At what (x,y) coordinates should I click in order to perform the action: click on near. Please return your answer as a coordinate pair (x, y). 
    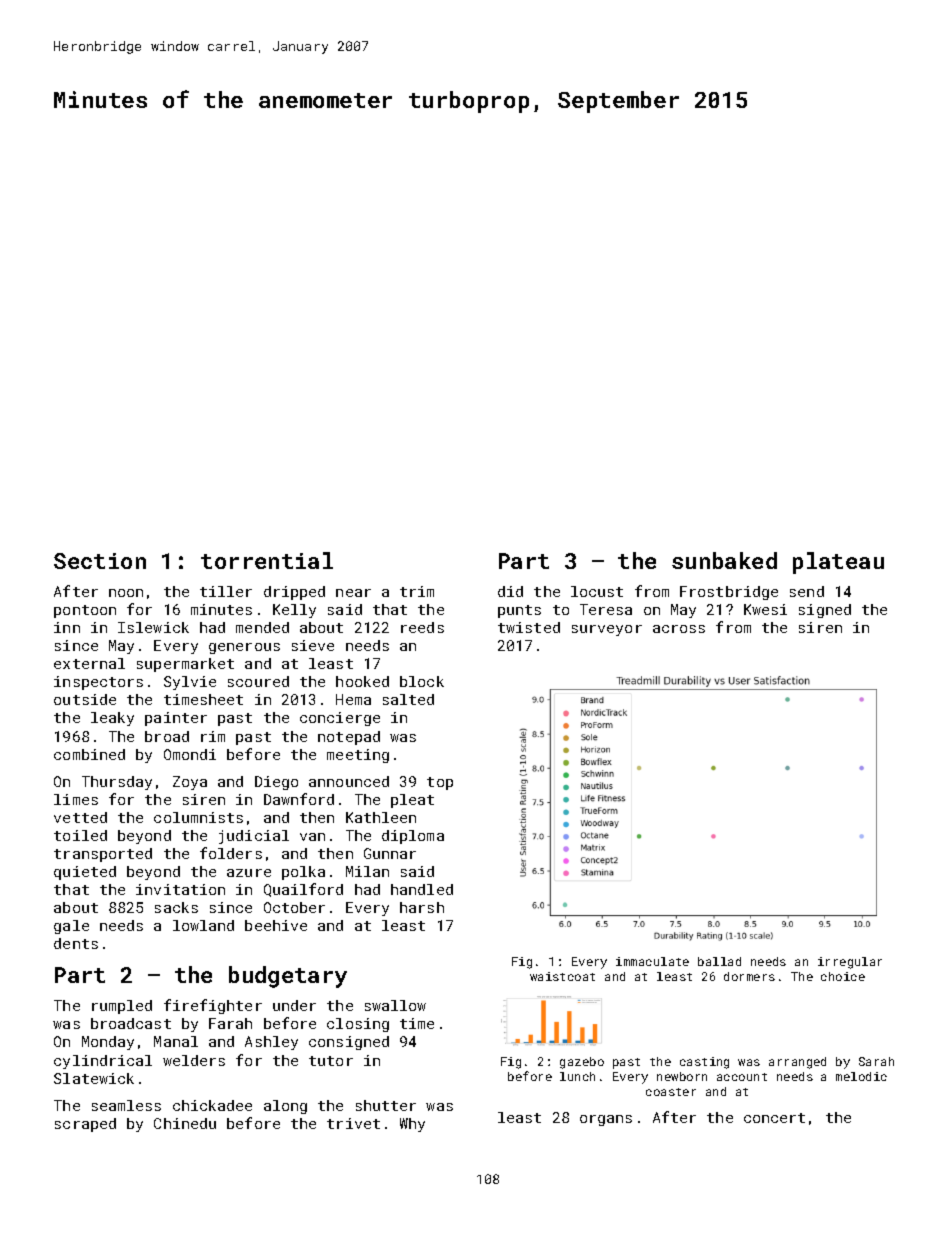
    Looking at the image, I should click on (353, 593).
